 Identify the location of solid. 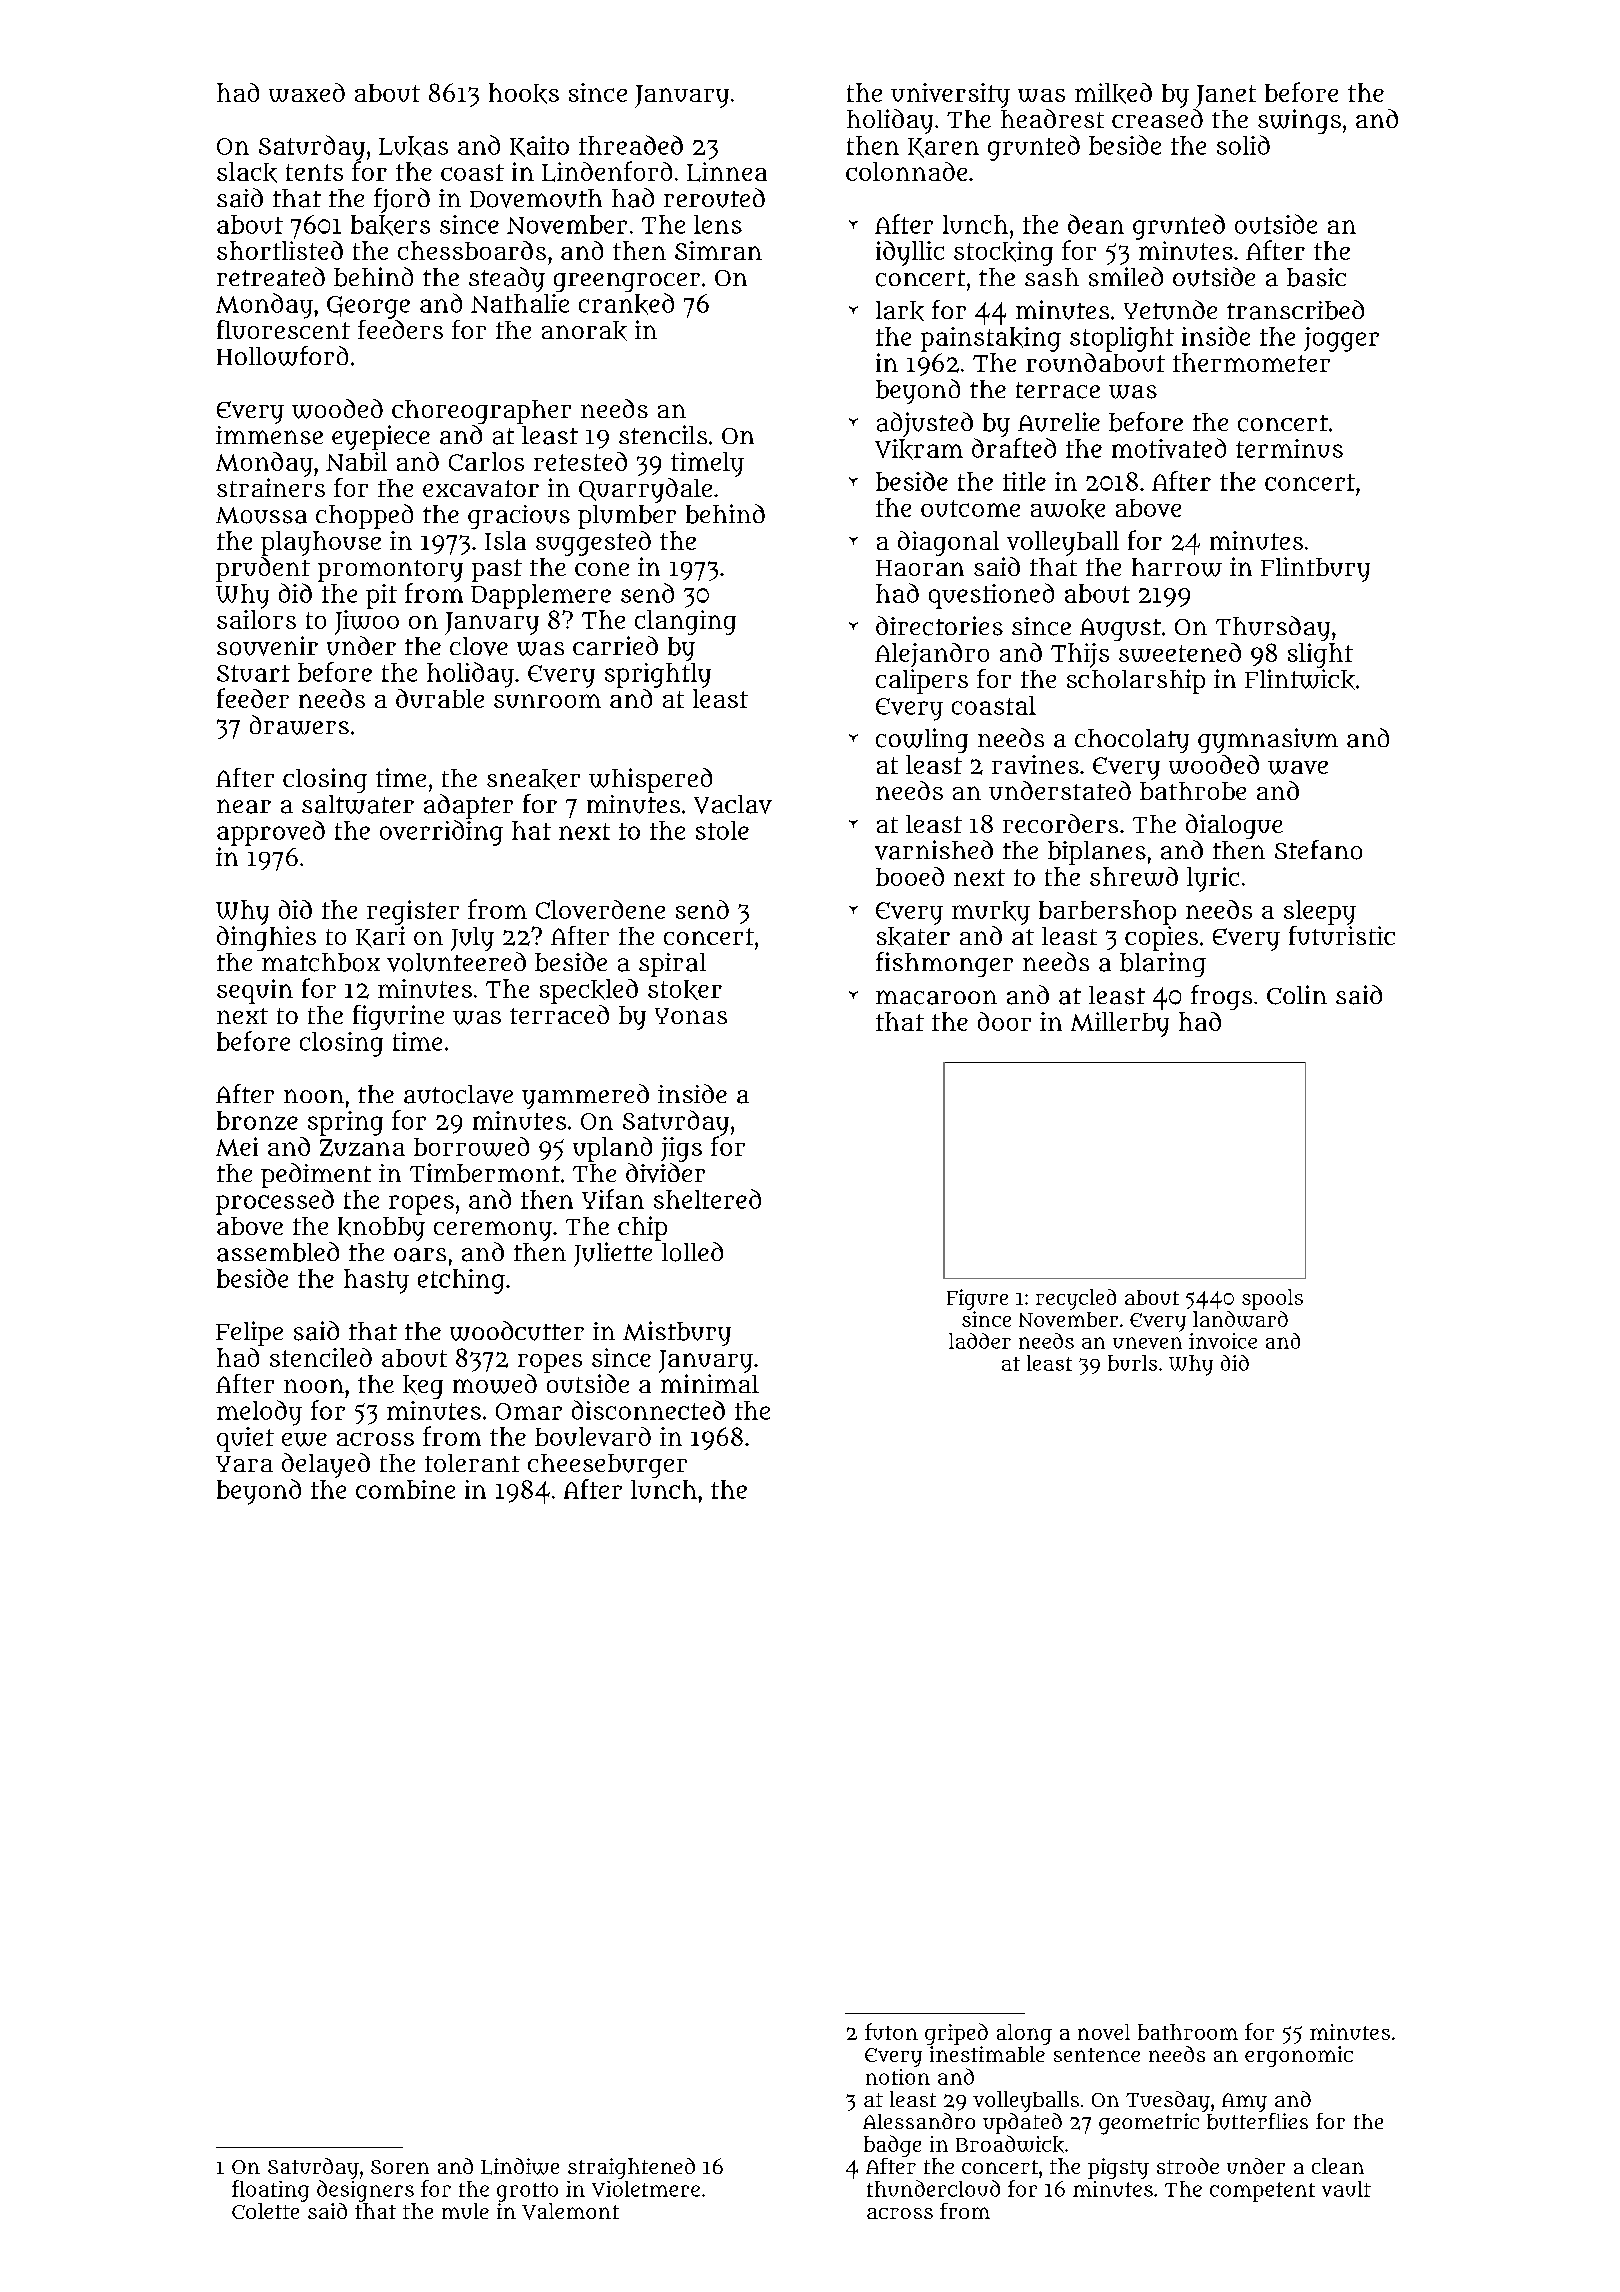
(1243, 145).
